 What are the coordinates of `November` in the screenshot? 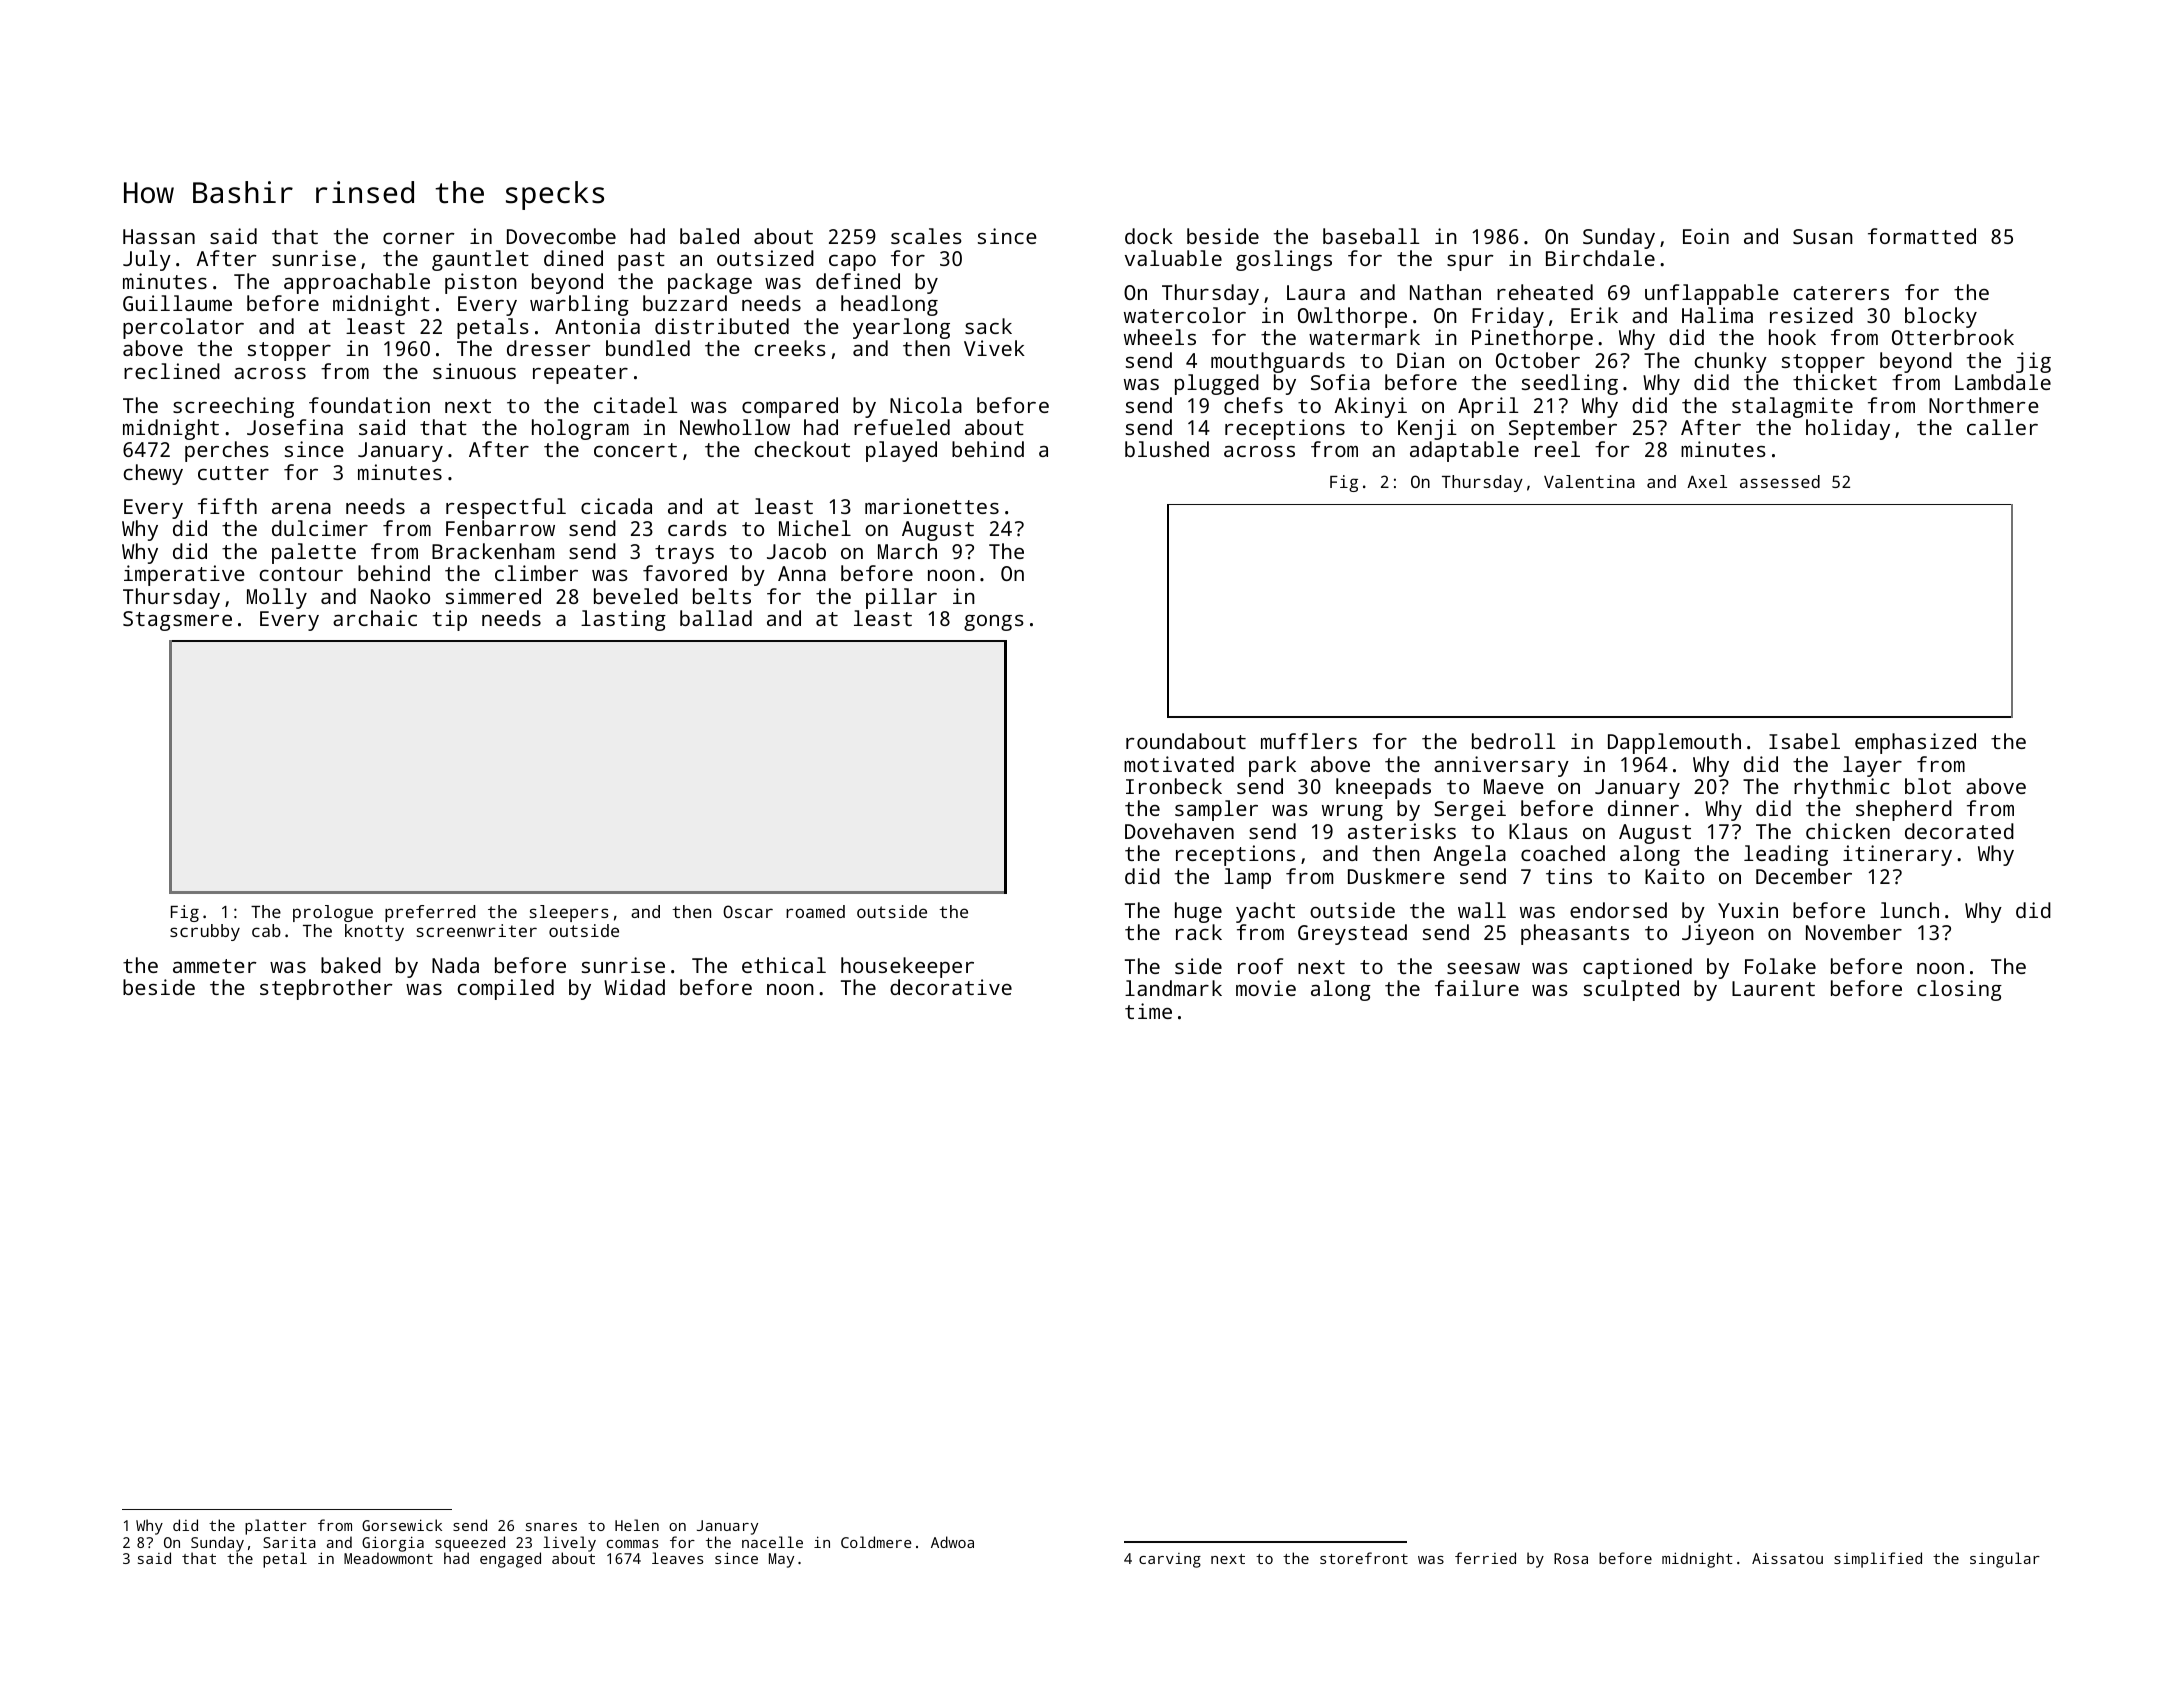 It's located at (1854, 932).
